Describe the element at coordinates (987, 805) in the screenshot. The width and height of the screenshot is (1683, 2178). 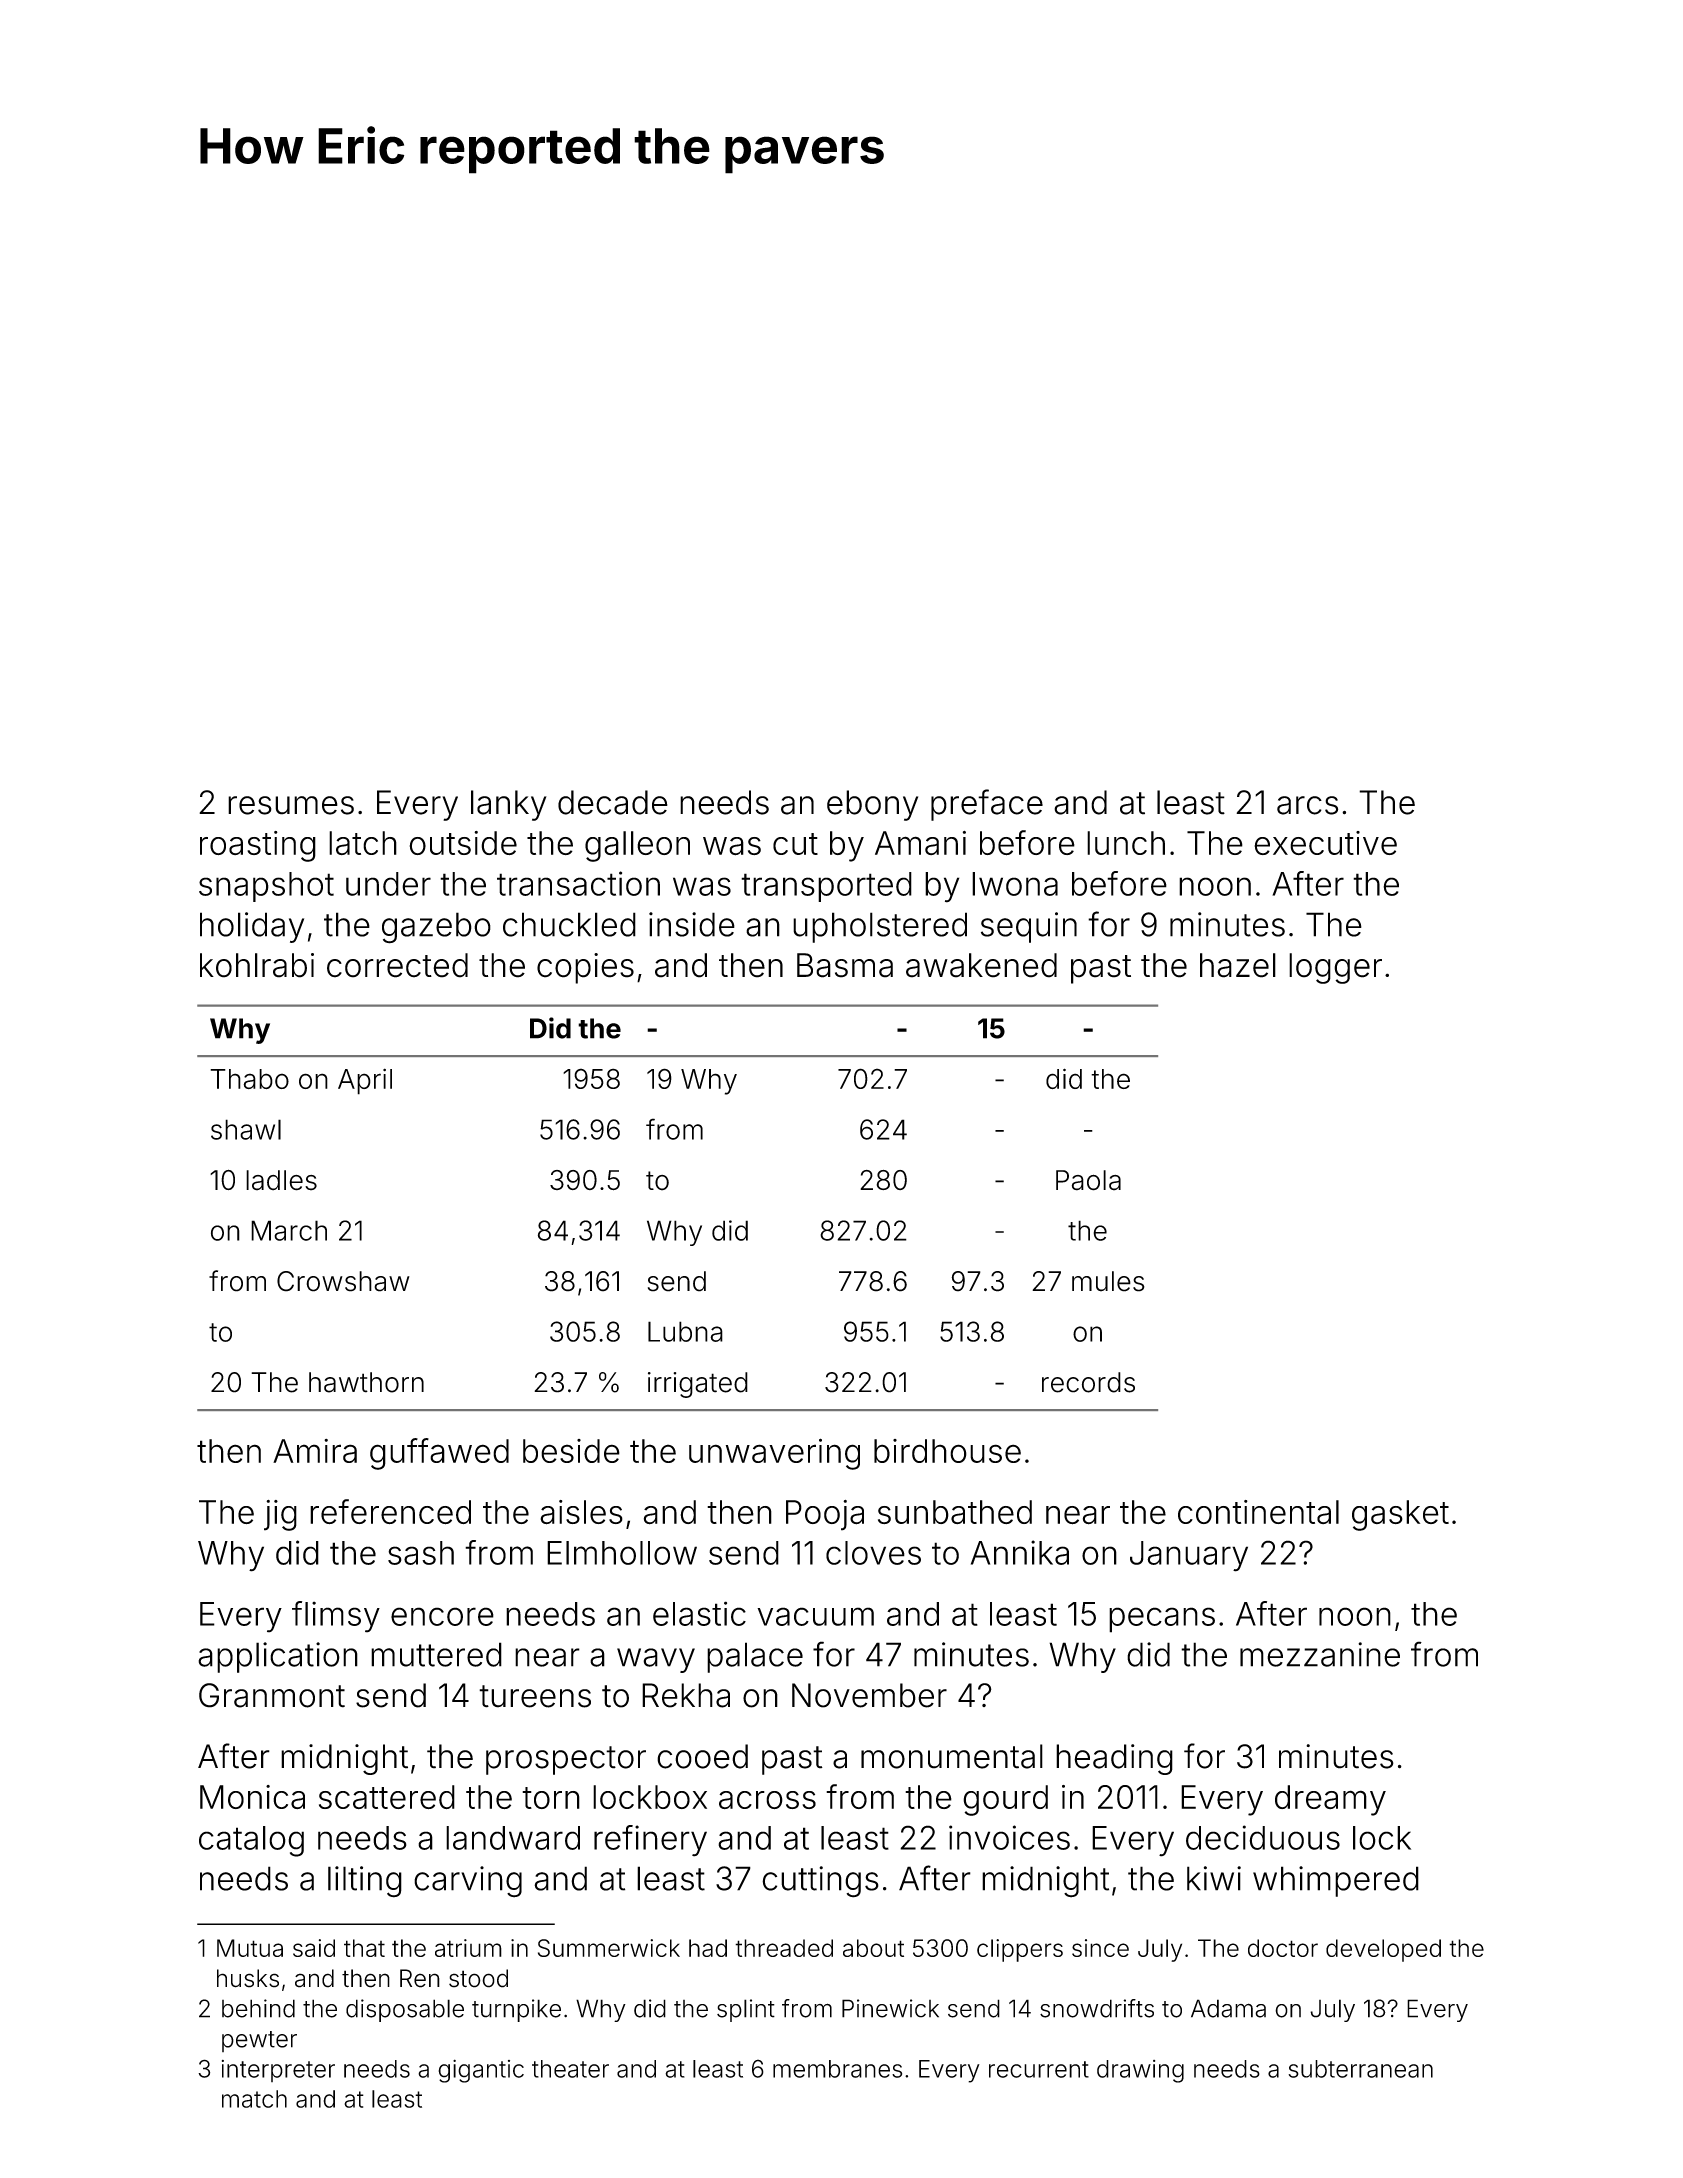
I see `preface` at that location.
